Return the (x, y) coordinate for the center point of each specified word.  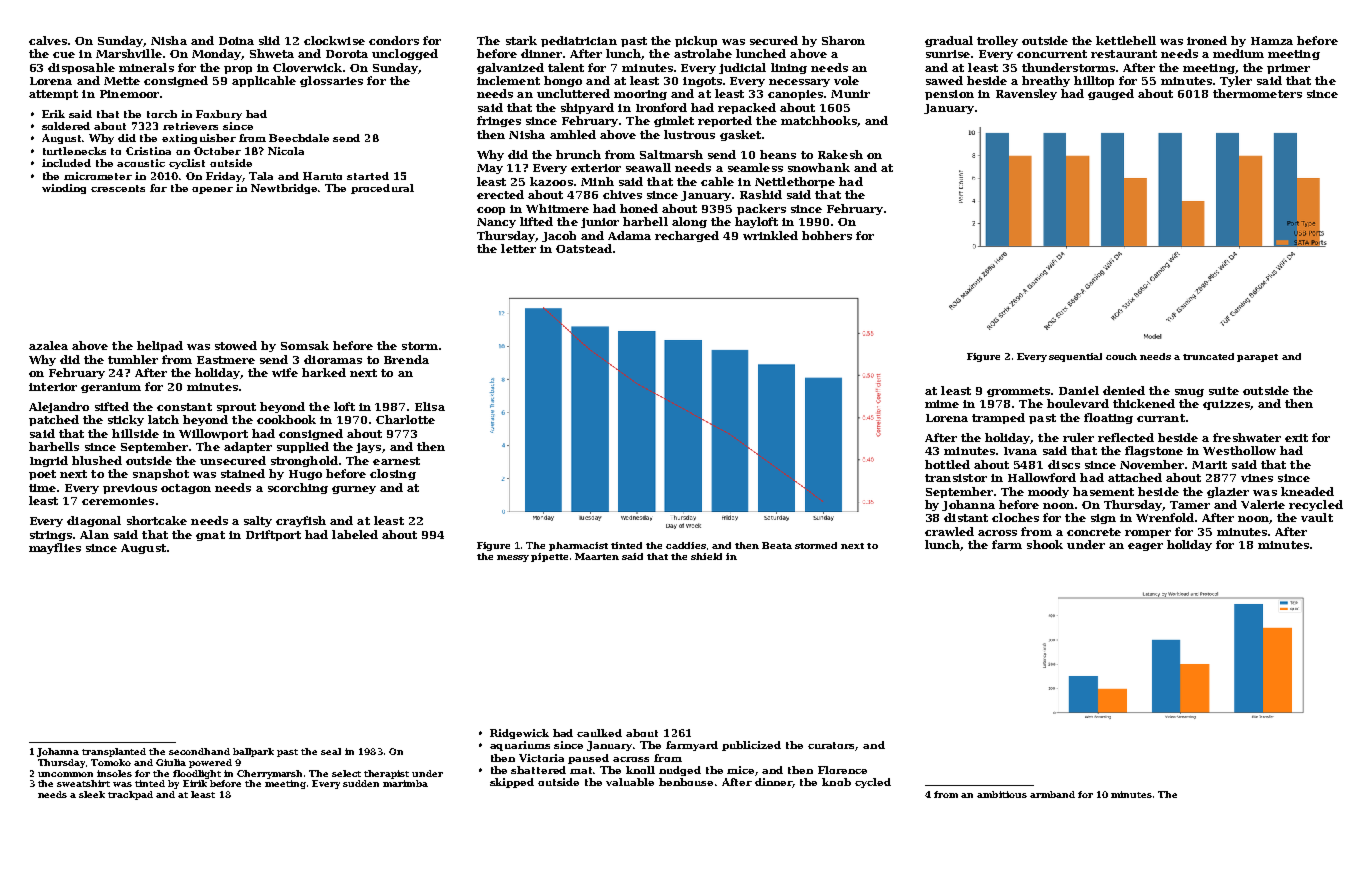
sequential (1075, 357)
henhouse (686, 782)
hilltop (1094, 81)
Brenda (406, 359)
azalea (48, 345)
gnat (210, 536)
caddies (686, 545)
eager (1145, 547)
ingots (702, 82)
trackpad (130, 795)
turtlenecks (74, 151)
